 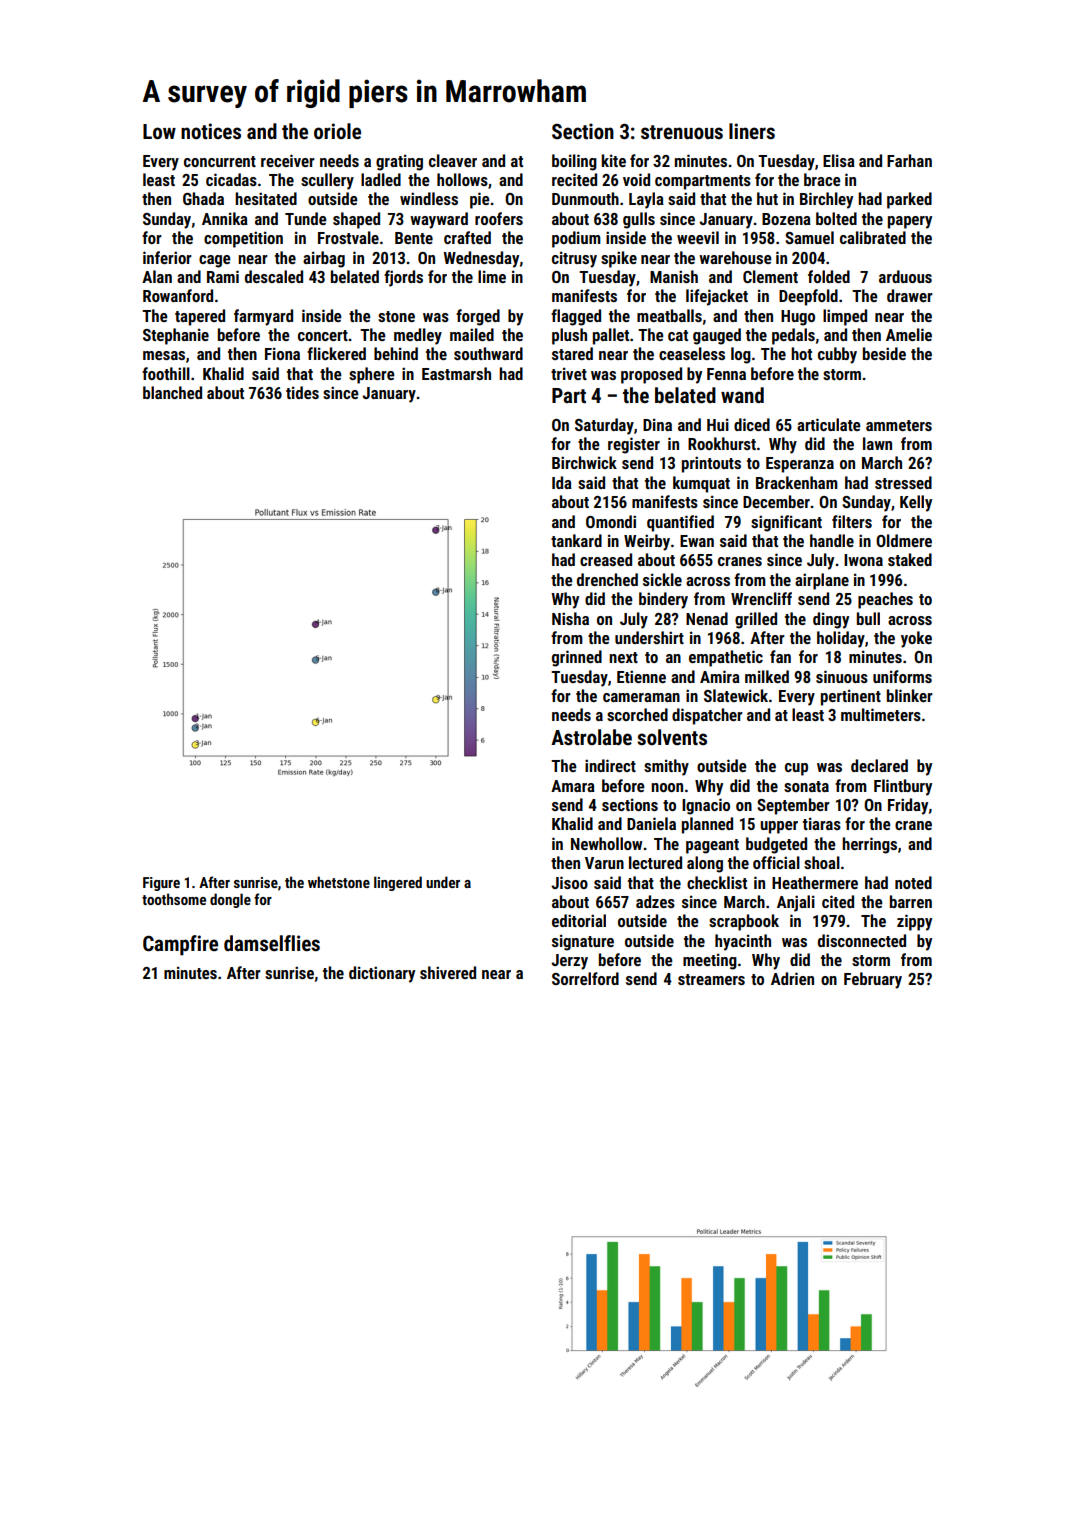 I want to click on liners, so click(x=752, y=131).
